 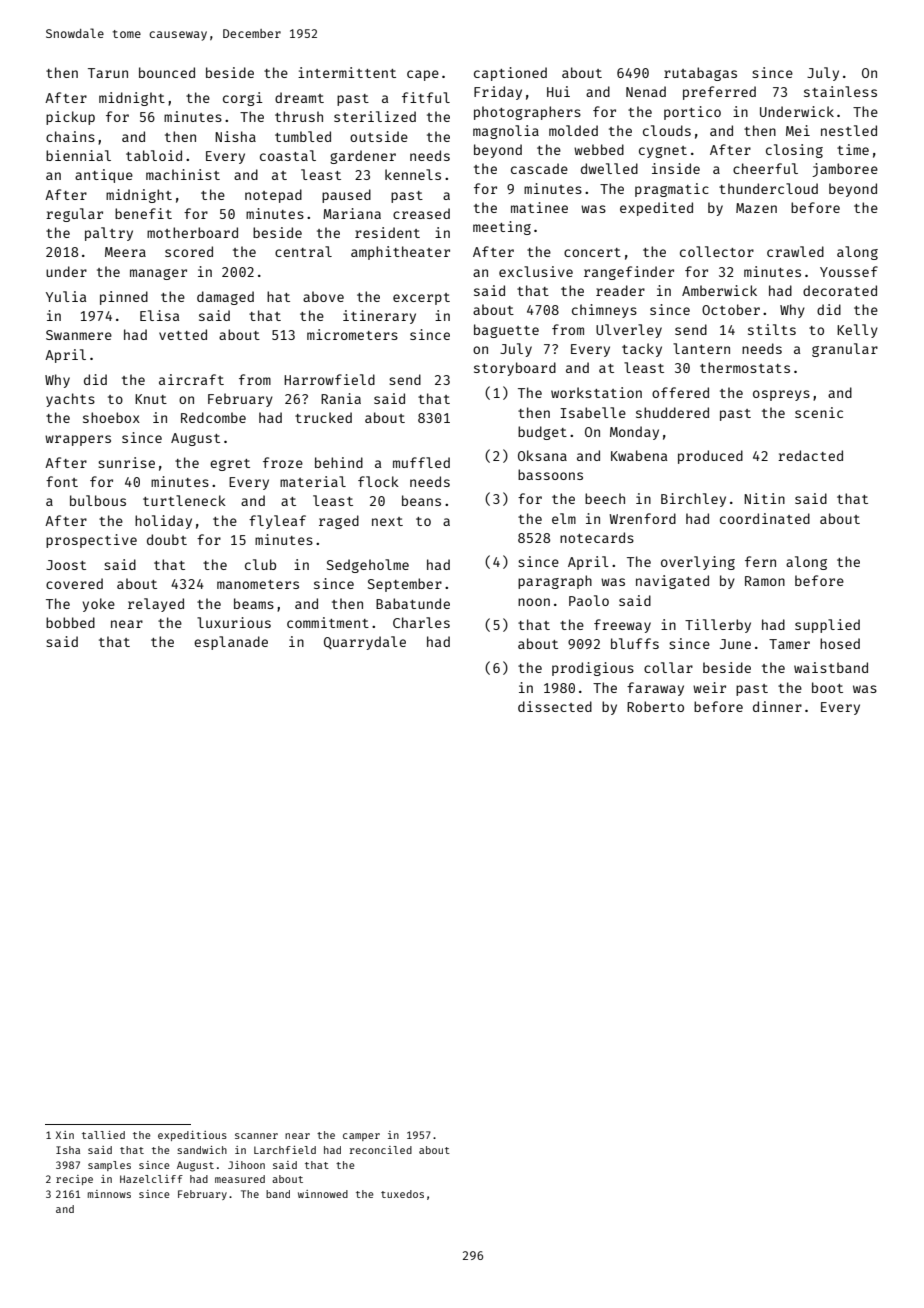 What do you see at coordinates (840, 643) in the screenshot?
I see `hosed` at bounding box center [840, 643].
